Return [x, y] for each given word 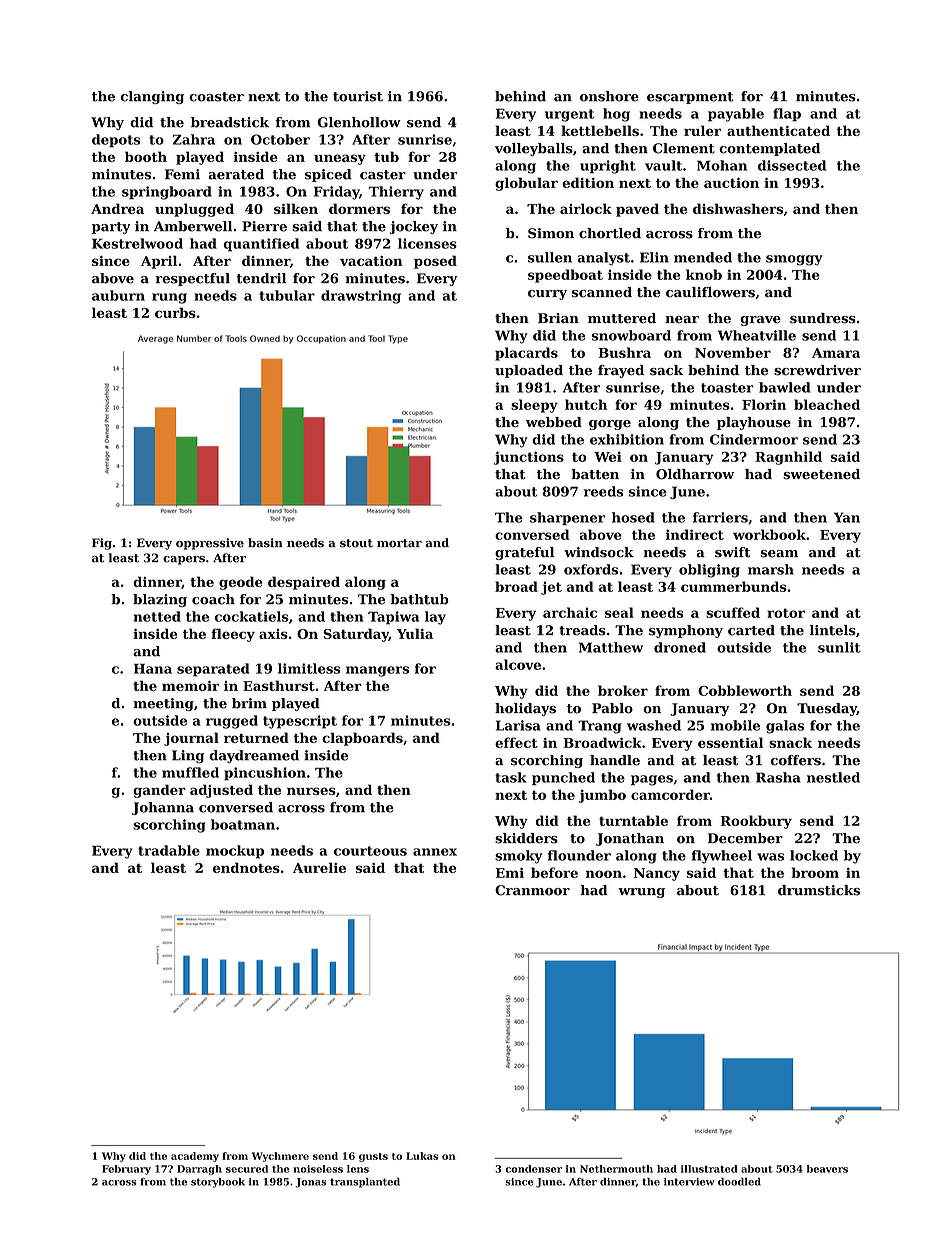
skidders [526, 838]
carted [751, 630]
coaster [216, 97]
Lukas [422, 1156]
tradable [169, 850]
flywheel [721, 857]
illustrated [709, 1169]
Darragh [199, 1170]
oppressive [210, 544]
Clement [684, 148]
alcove [518, 664]
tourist [358, 96]
